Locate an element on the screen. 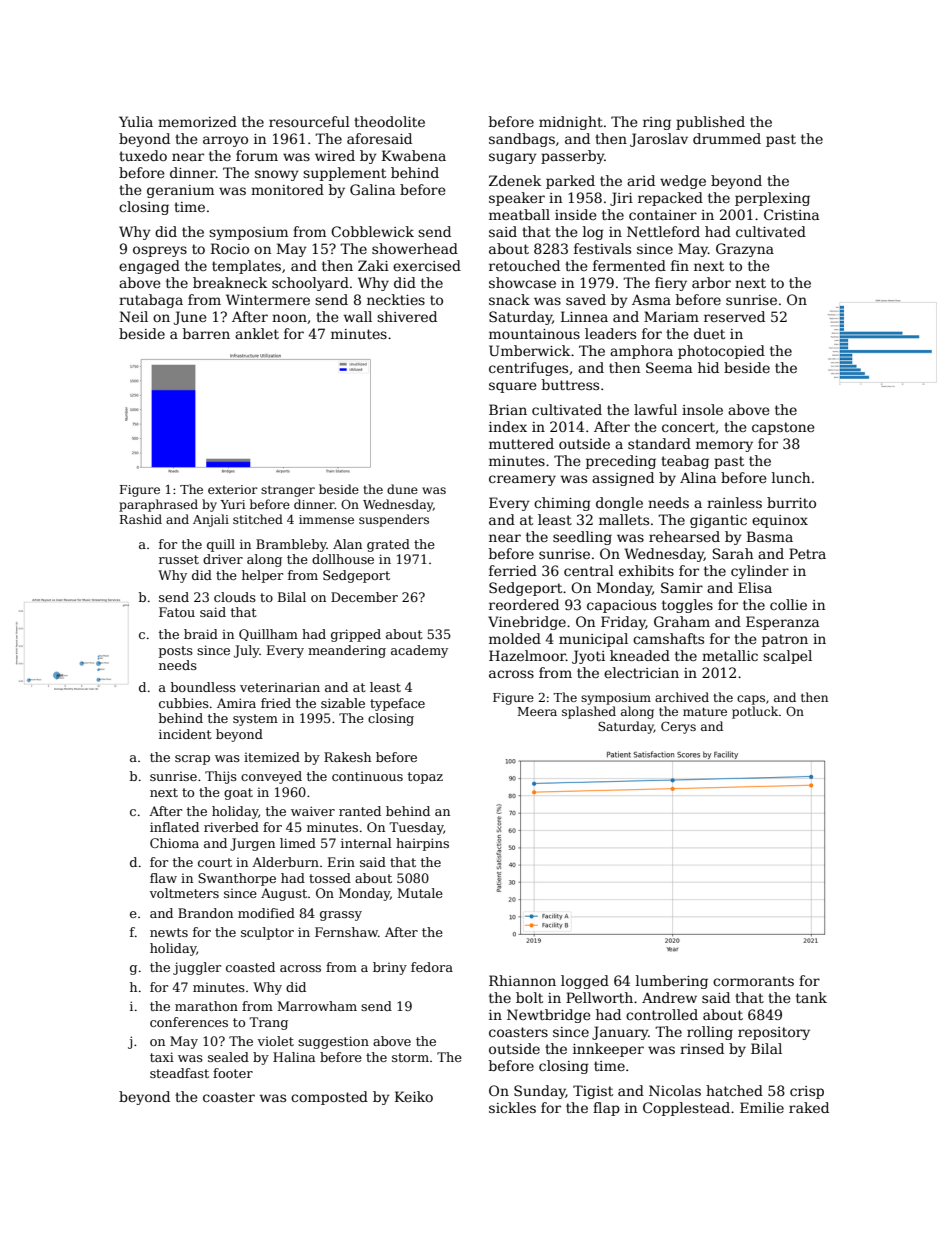 This screenshot has width=952, height=1233. geranium is located at coordinates (180, 191).
